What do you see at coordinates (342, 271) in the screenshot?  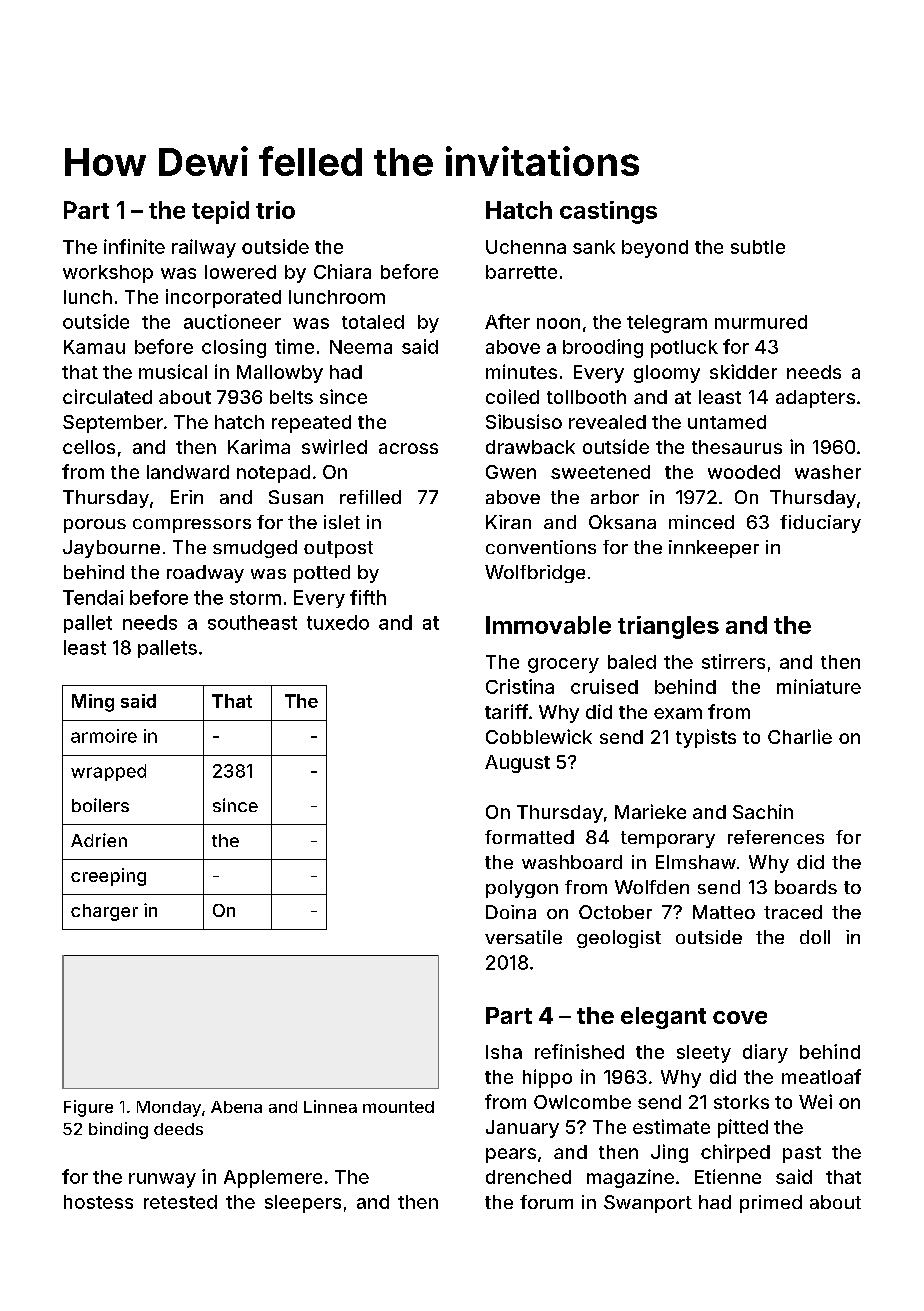 I see `Chiara` at bounding box center [342, 271].
